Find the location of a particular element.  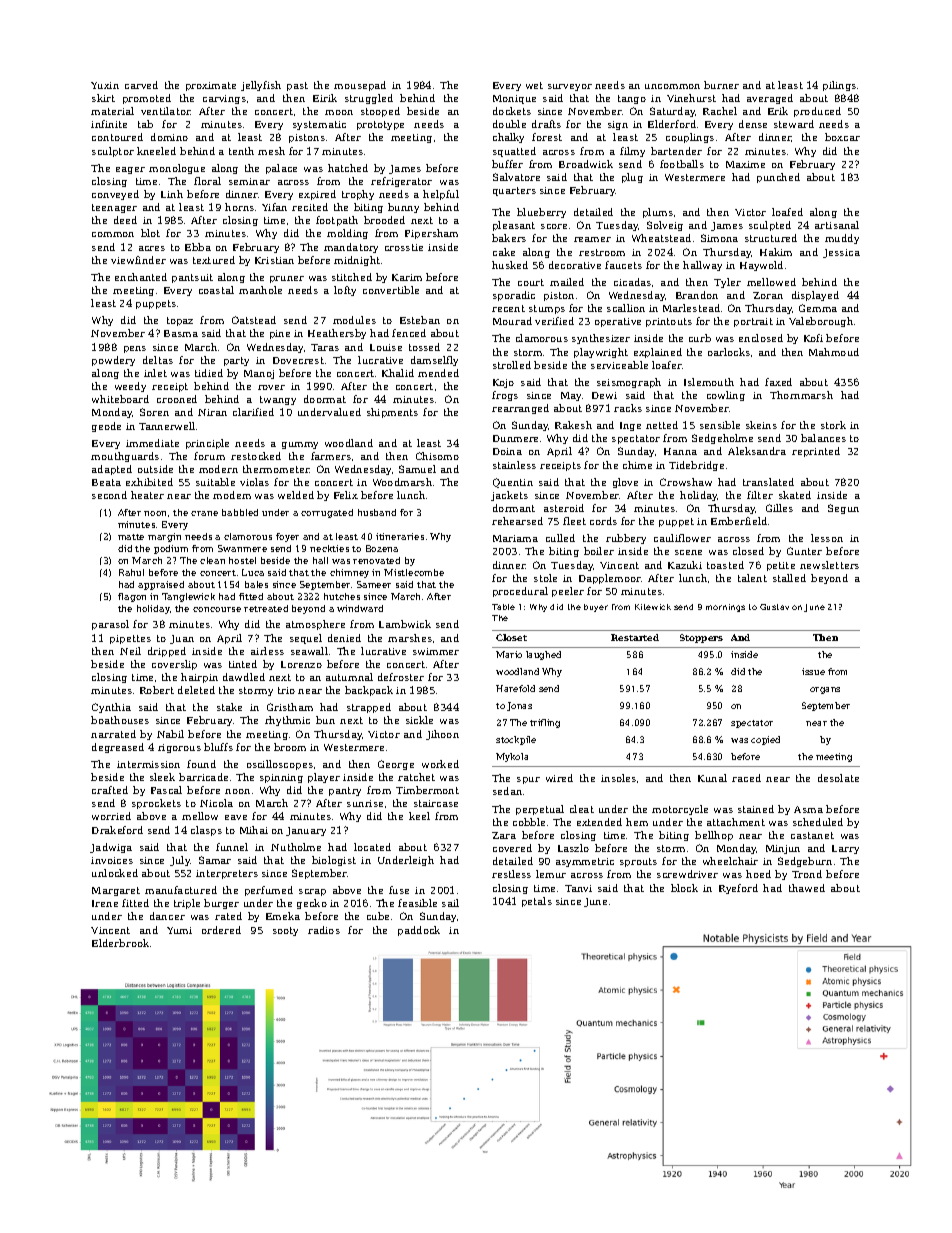

carved is located at coordinates (141, 85).
